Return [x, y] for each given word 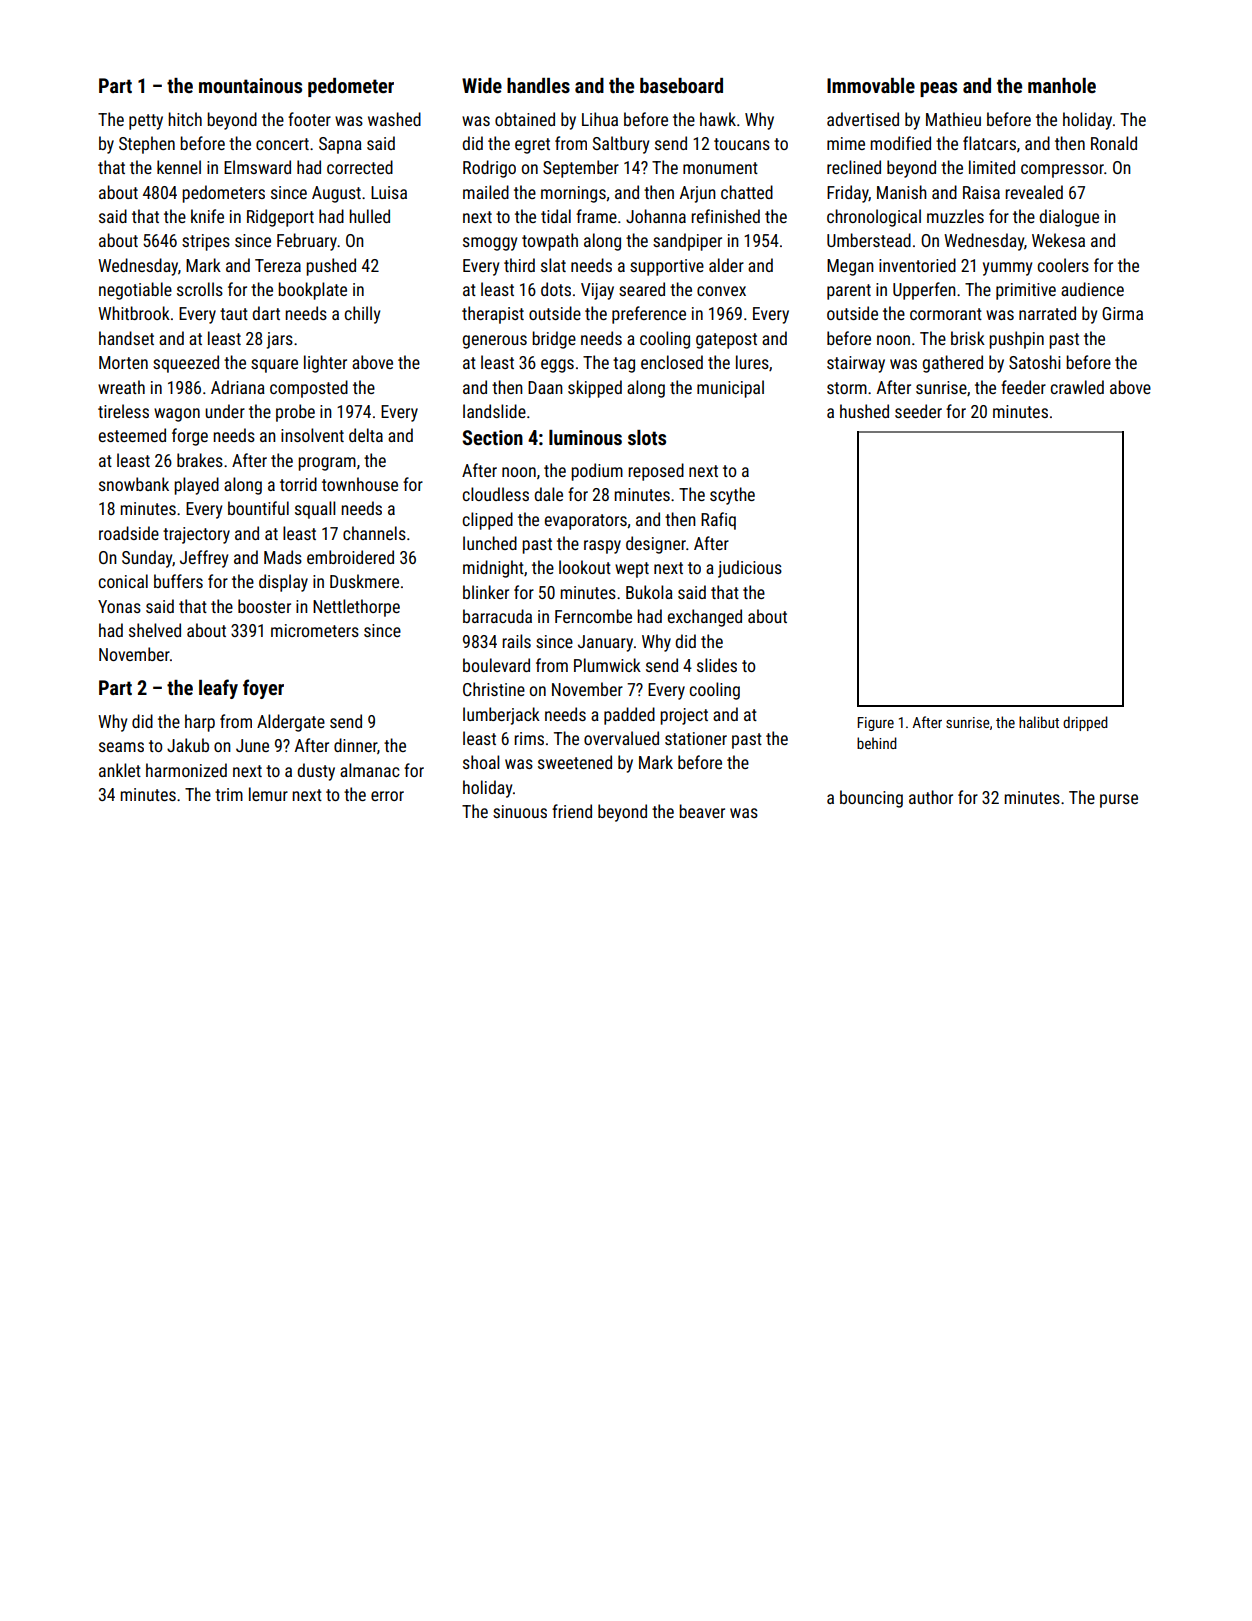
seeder [918, 411]
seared [642, 289]
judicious [750, 569]
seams [121, 747]
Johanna [656, 216]
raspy [602, 547]
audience [1092, 289]
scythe [732, 496]
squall [315, 510]
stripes [206, 242]
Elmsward [257, 167]
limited [992, 167]
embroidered [350, 557]
